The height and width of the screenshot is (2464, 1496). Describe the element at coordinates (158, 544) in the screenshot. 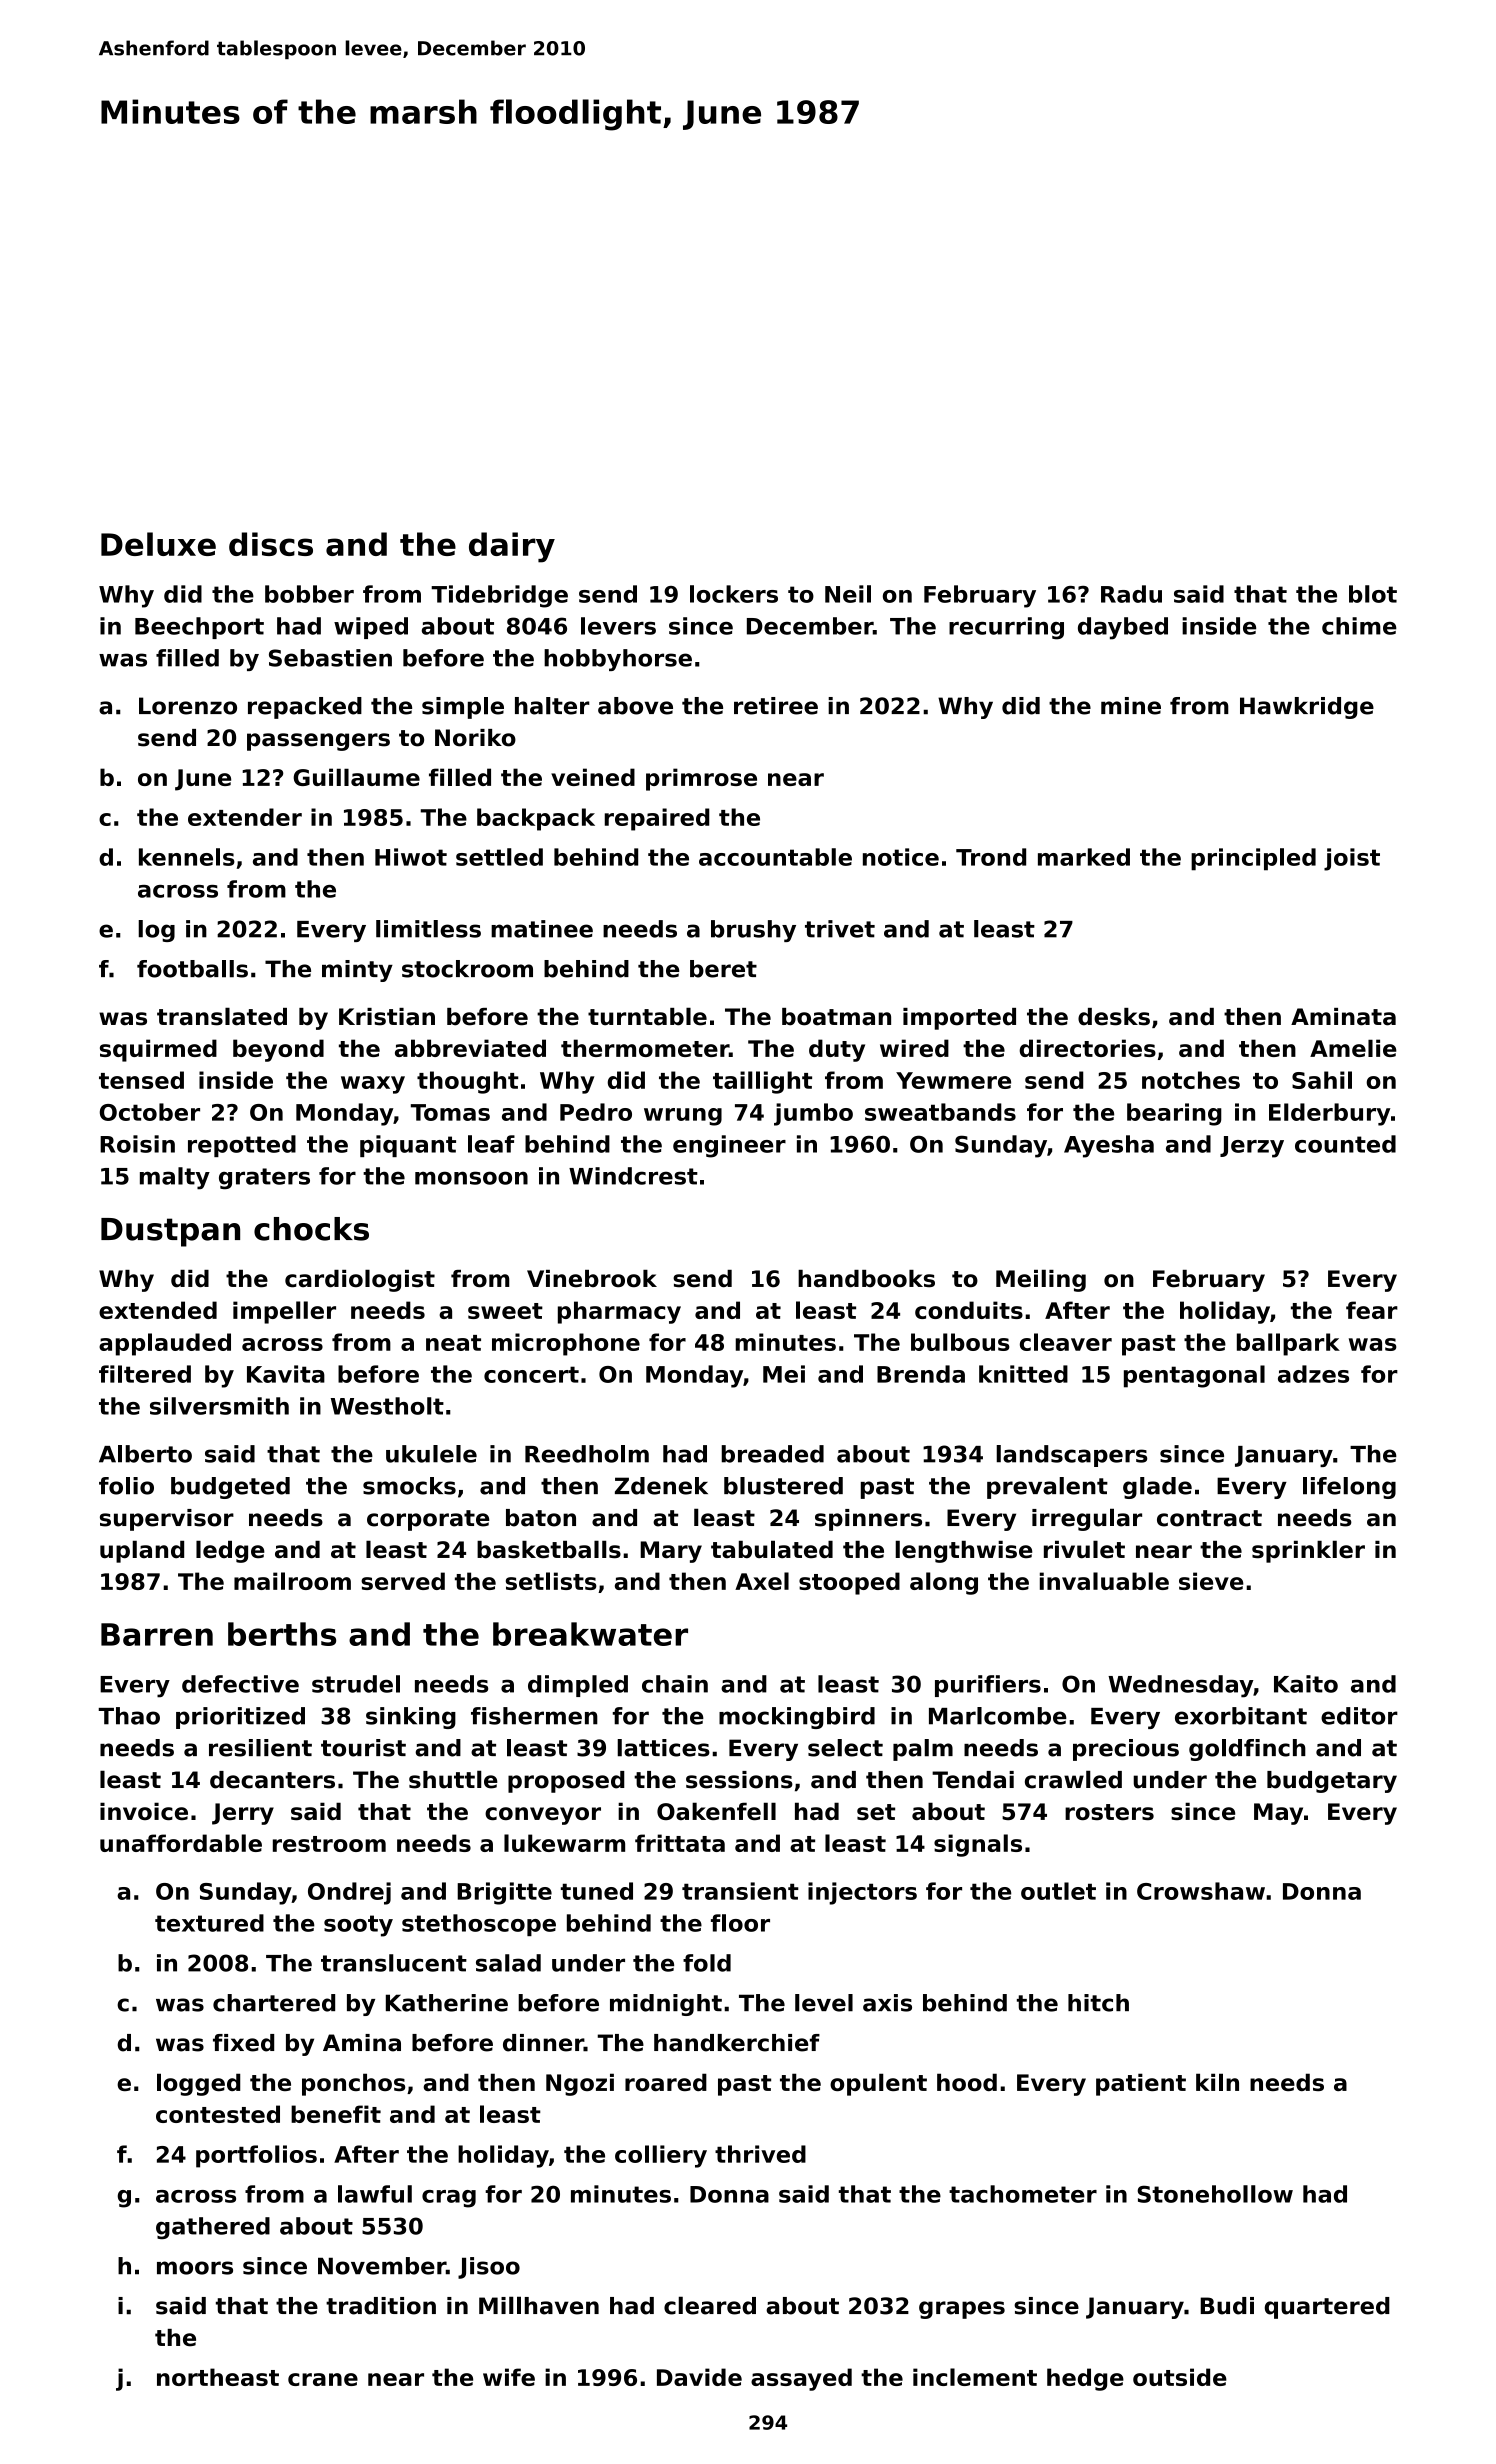

I see `Deluxe` at that location.
